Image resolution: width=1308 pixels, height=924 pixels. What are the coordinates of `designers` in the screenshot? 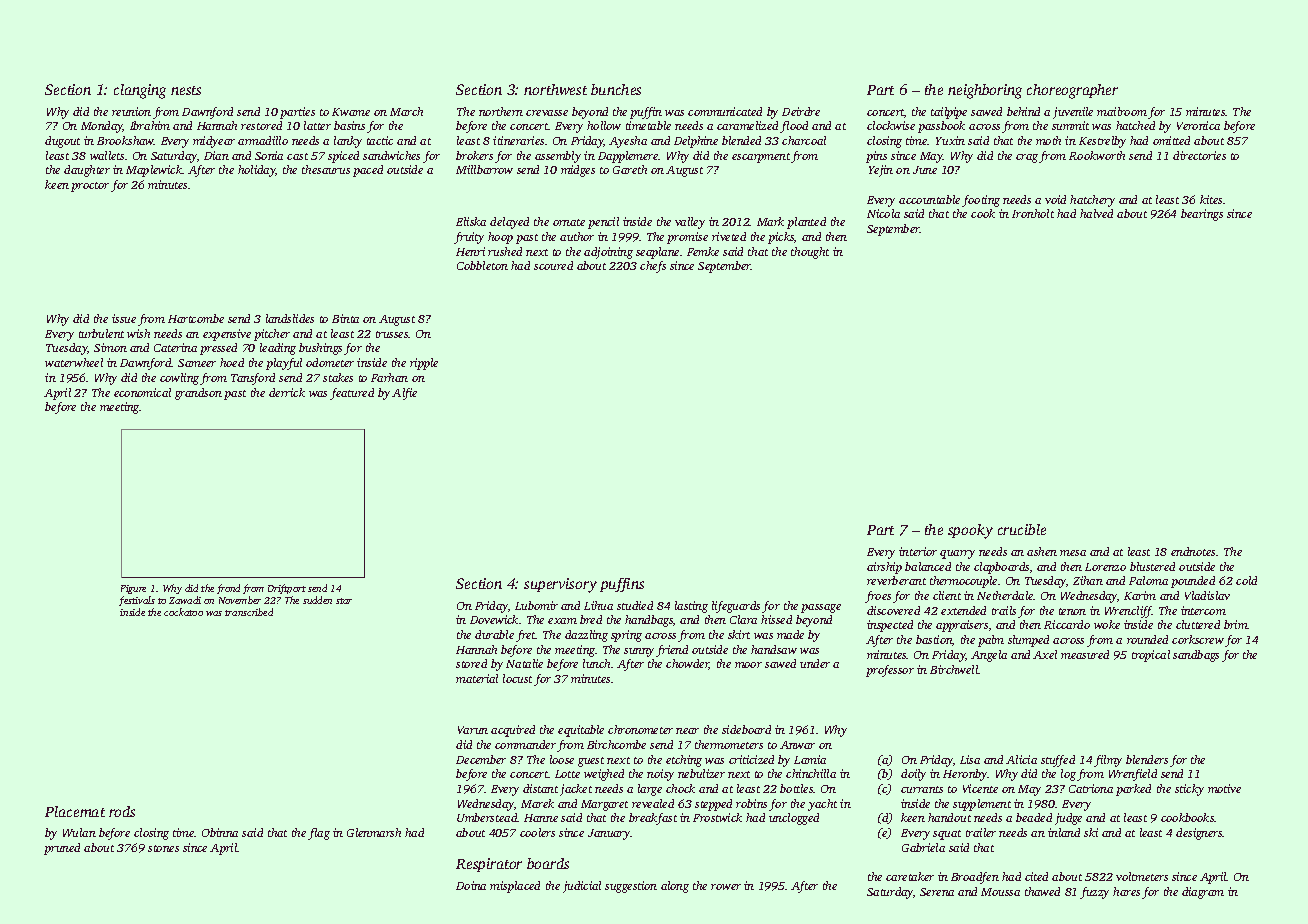 It's located at (1199, 834).
